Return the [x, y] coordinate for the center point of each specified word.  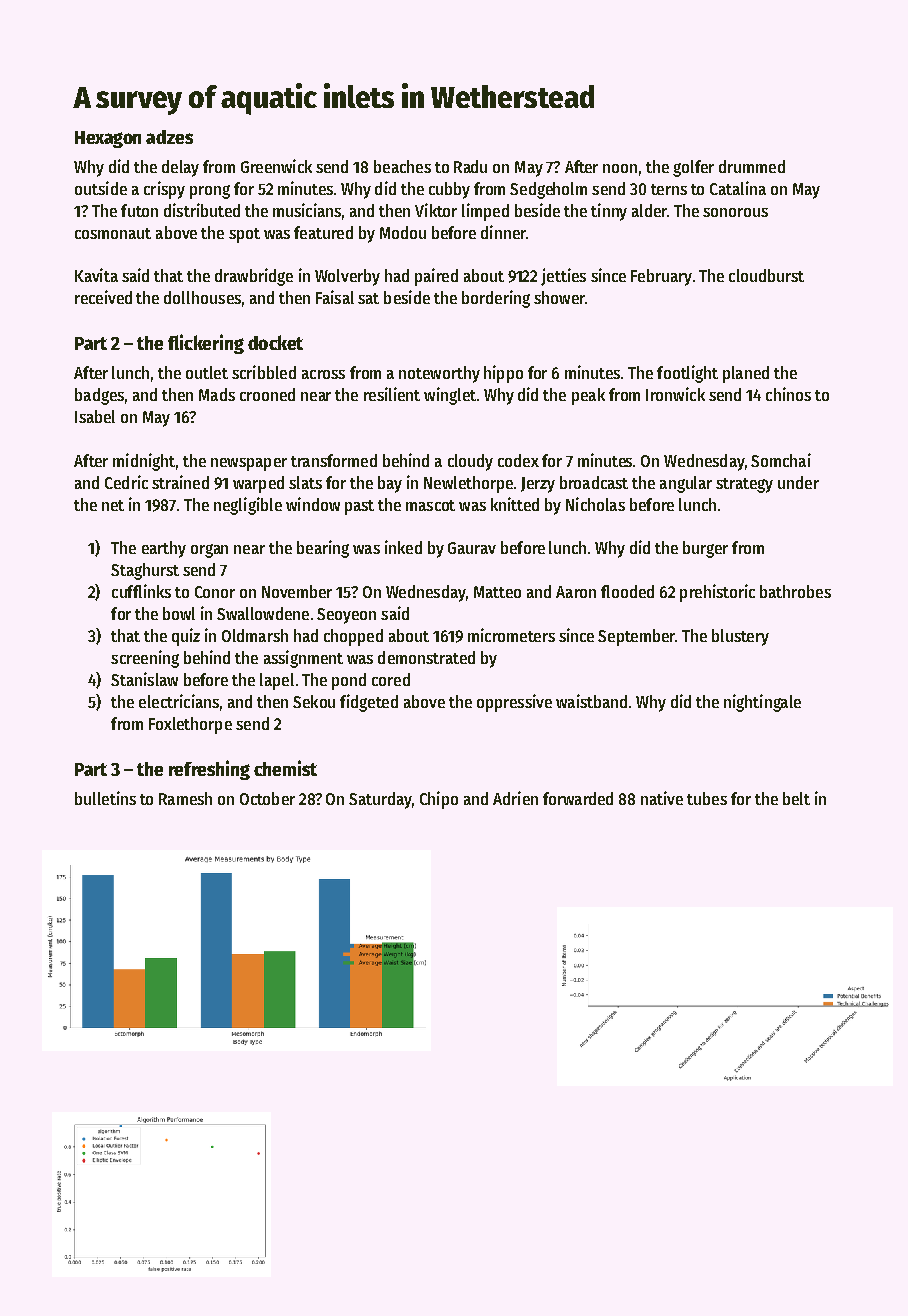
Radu [470, 166]
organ [209, 551]
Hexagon [108, 139]
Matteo [497, 592]
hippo [503, 374]
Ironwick [675, 394]
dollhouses [202, 297]
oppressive [514, 703]
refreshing [209, 770]
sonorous [735, 212]
